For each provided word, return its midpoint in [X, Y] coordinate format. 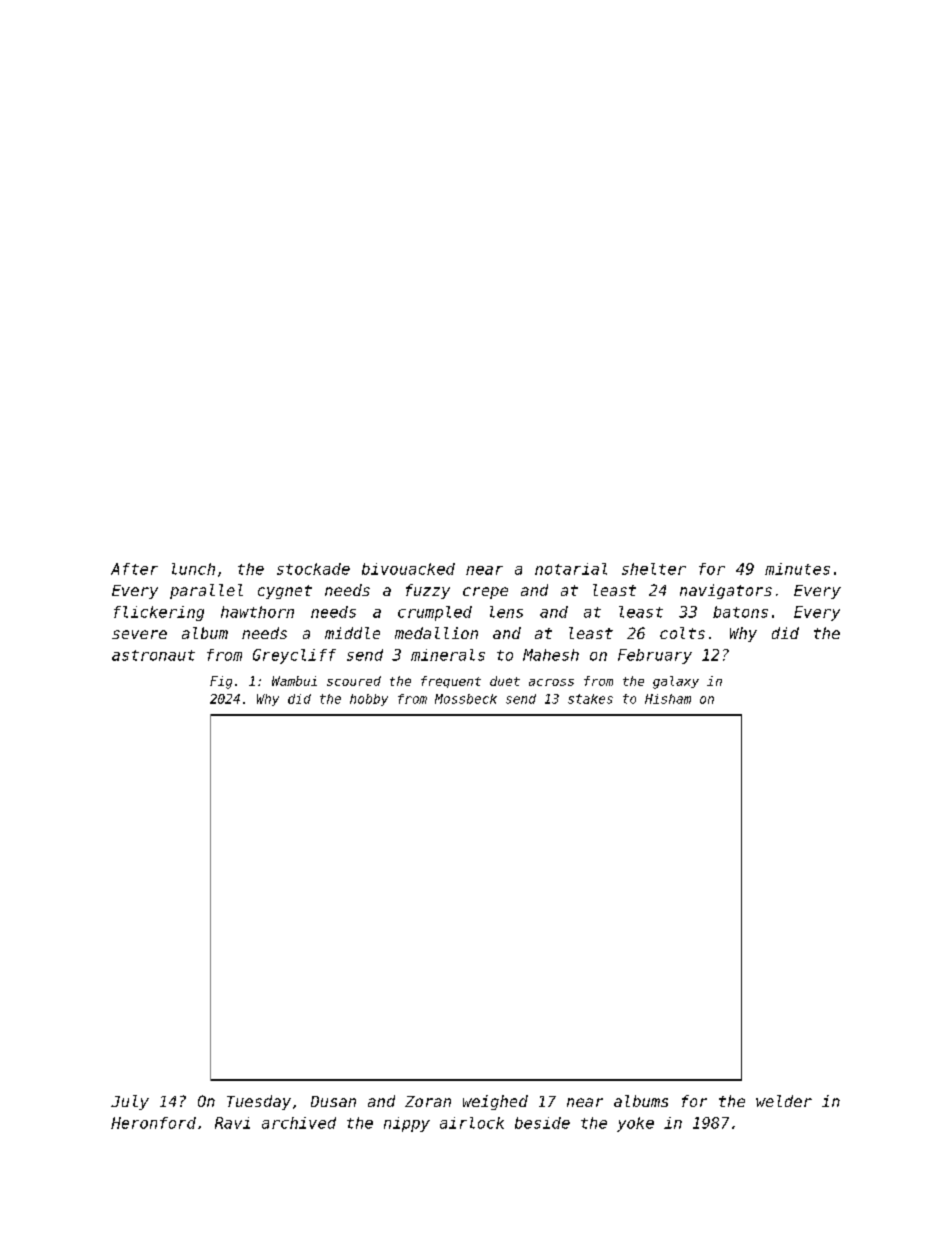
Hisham [668, 699]
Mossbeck [466, 699]
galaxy [676, 682]
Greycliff [294, 656]
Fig [221, 682]
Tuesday [259, 1102]
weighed [495, 1102]
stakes [590, 699]
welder [784, 1101]
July [130, 1102]
